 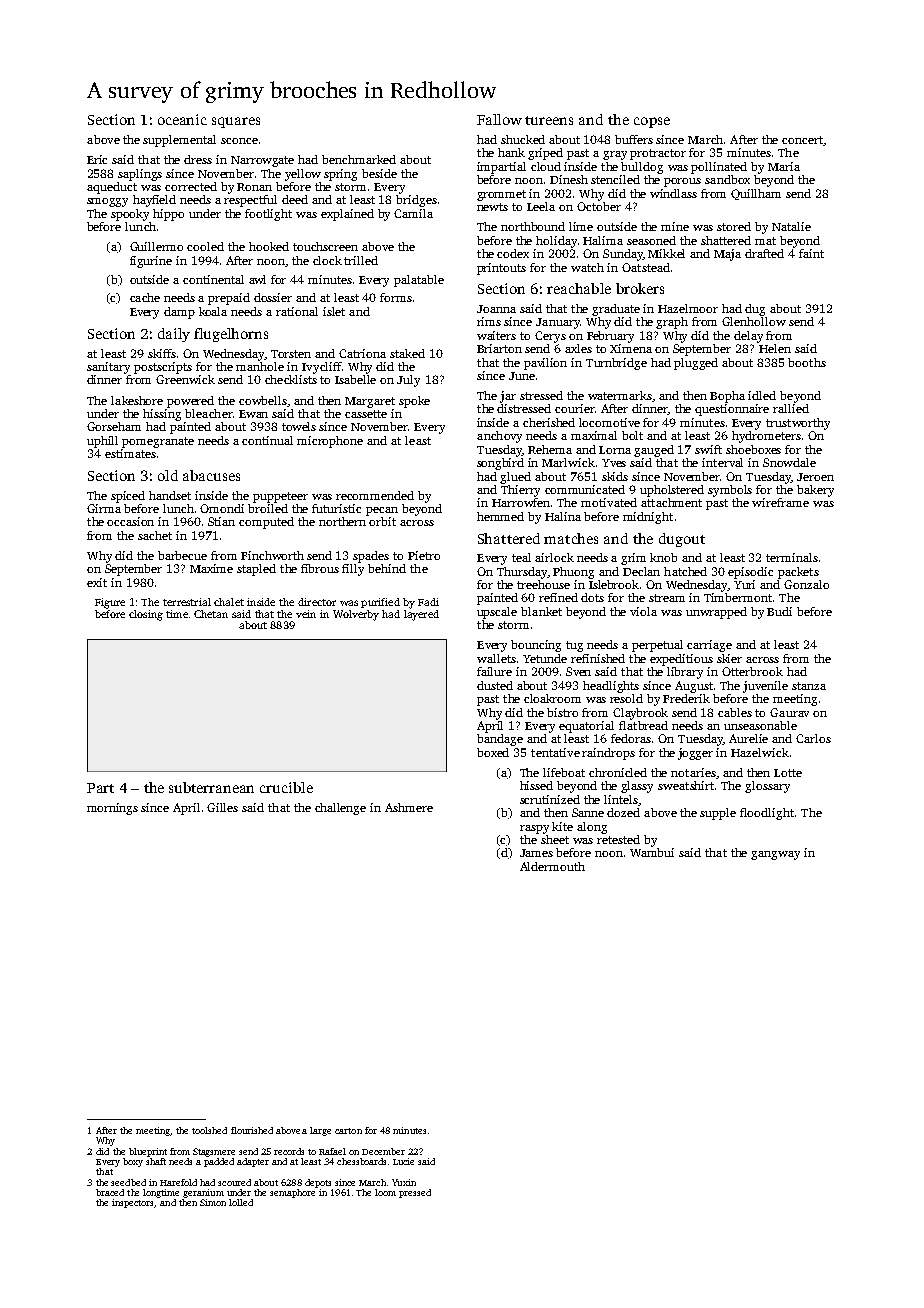 What do you see at coordinates (229, 602) in the screenshot?
I see `chalet` at bounding box center [229, 602].
